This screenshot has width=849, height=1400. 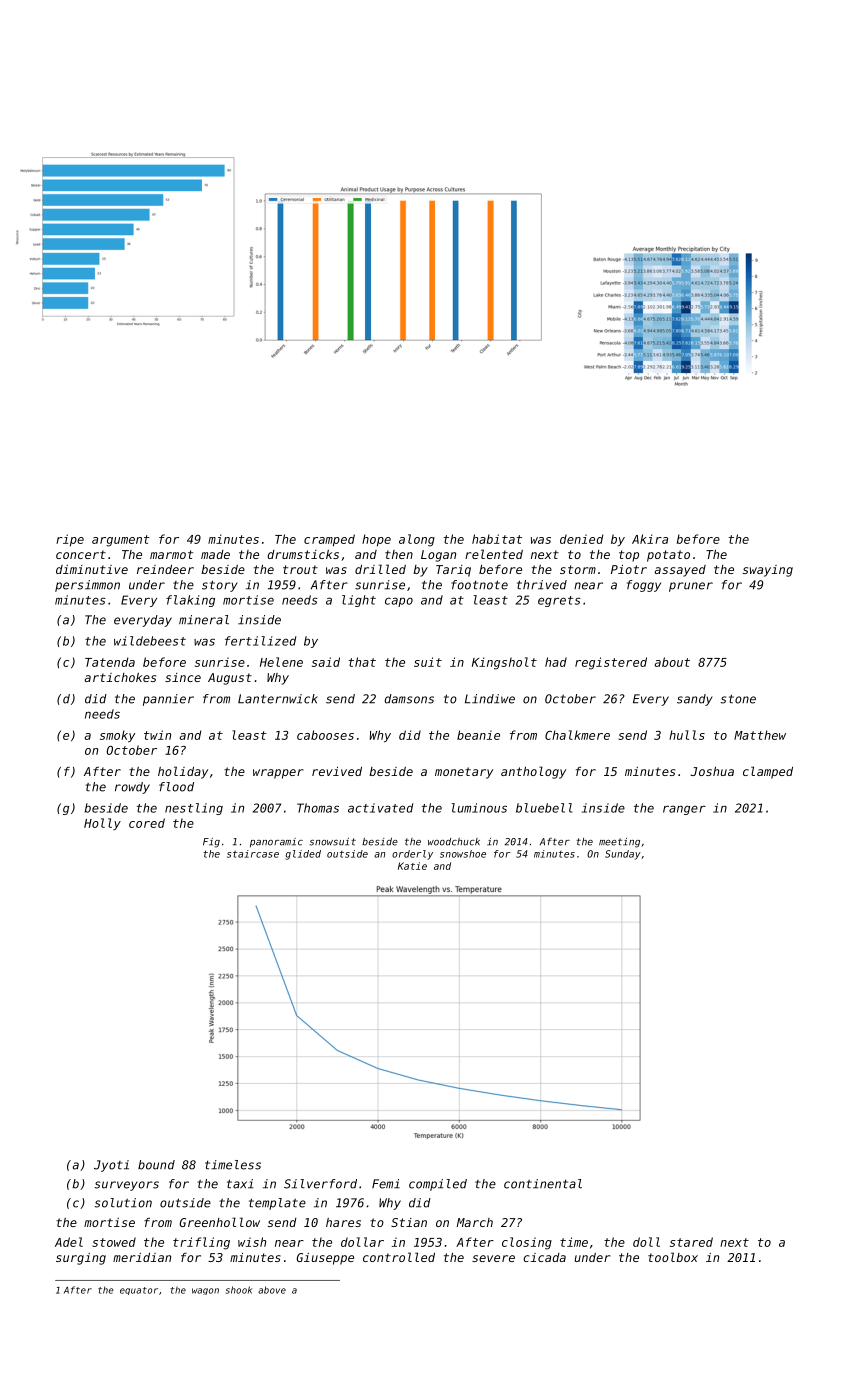 What do you see at coordinates (543, 1184) in the screenshot?
I see `continental` at bounding box center [543, 1184].
